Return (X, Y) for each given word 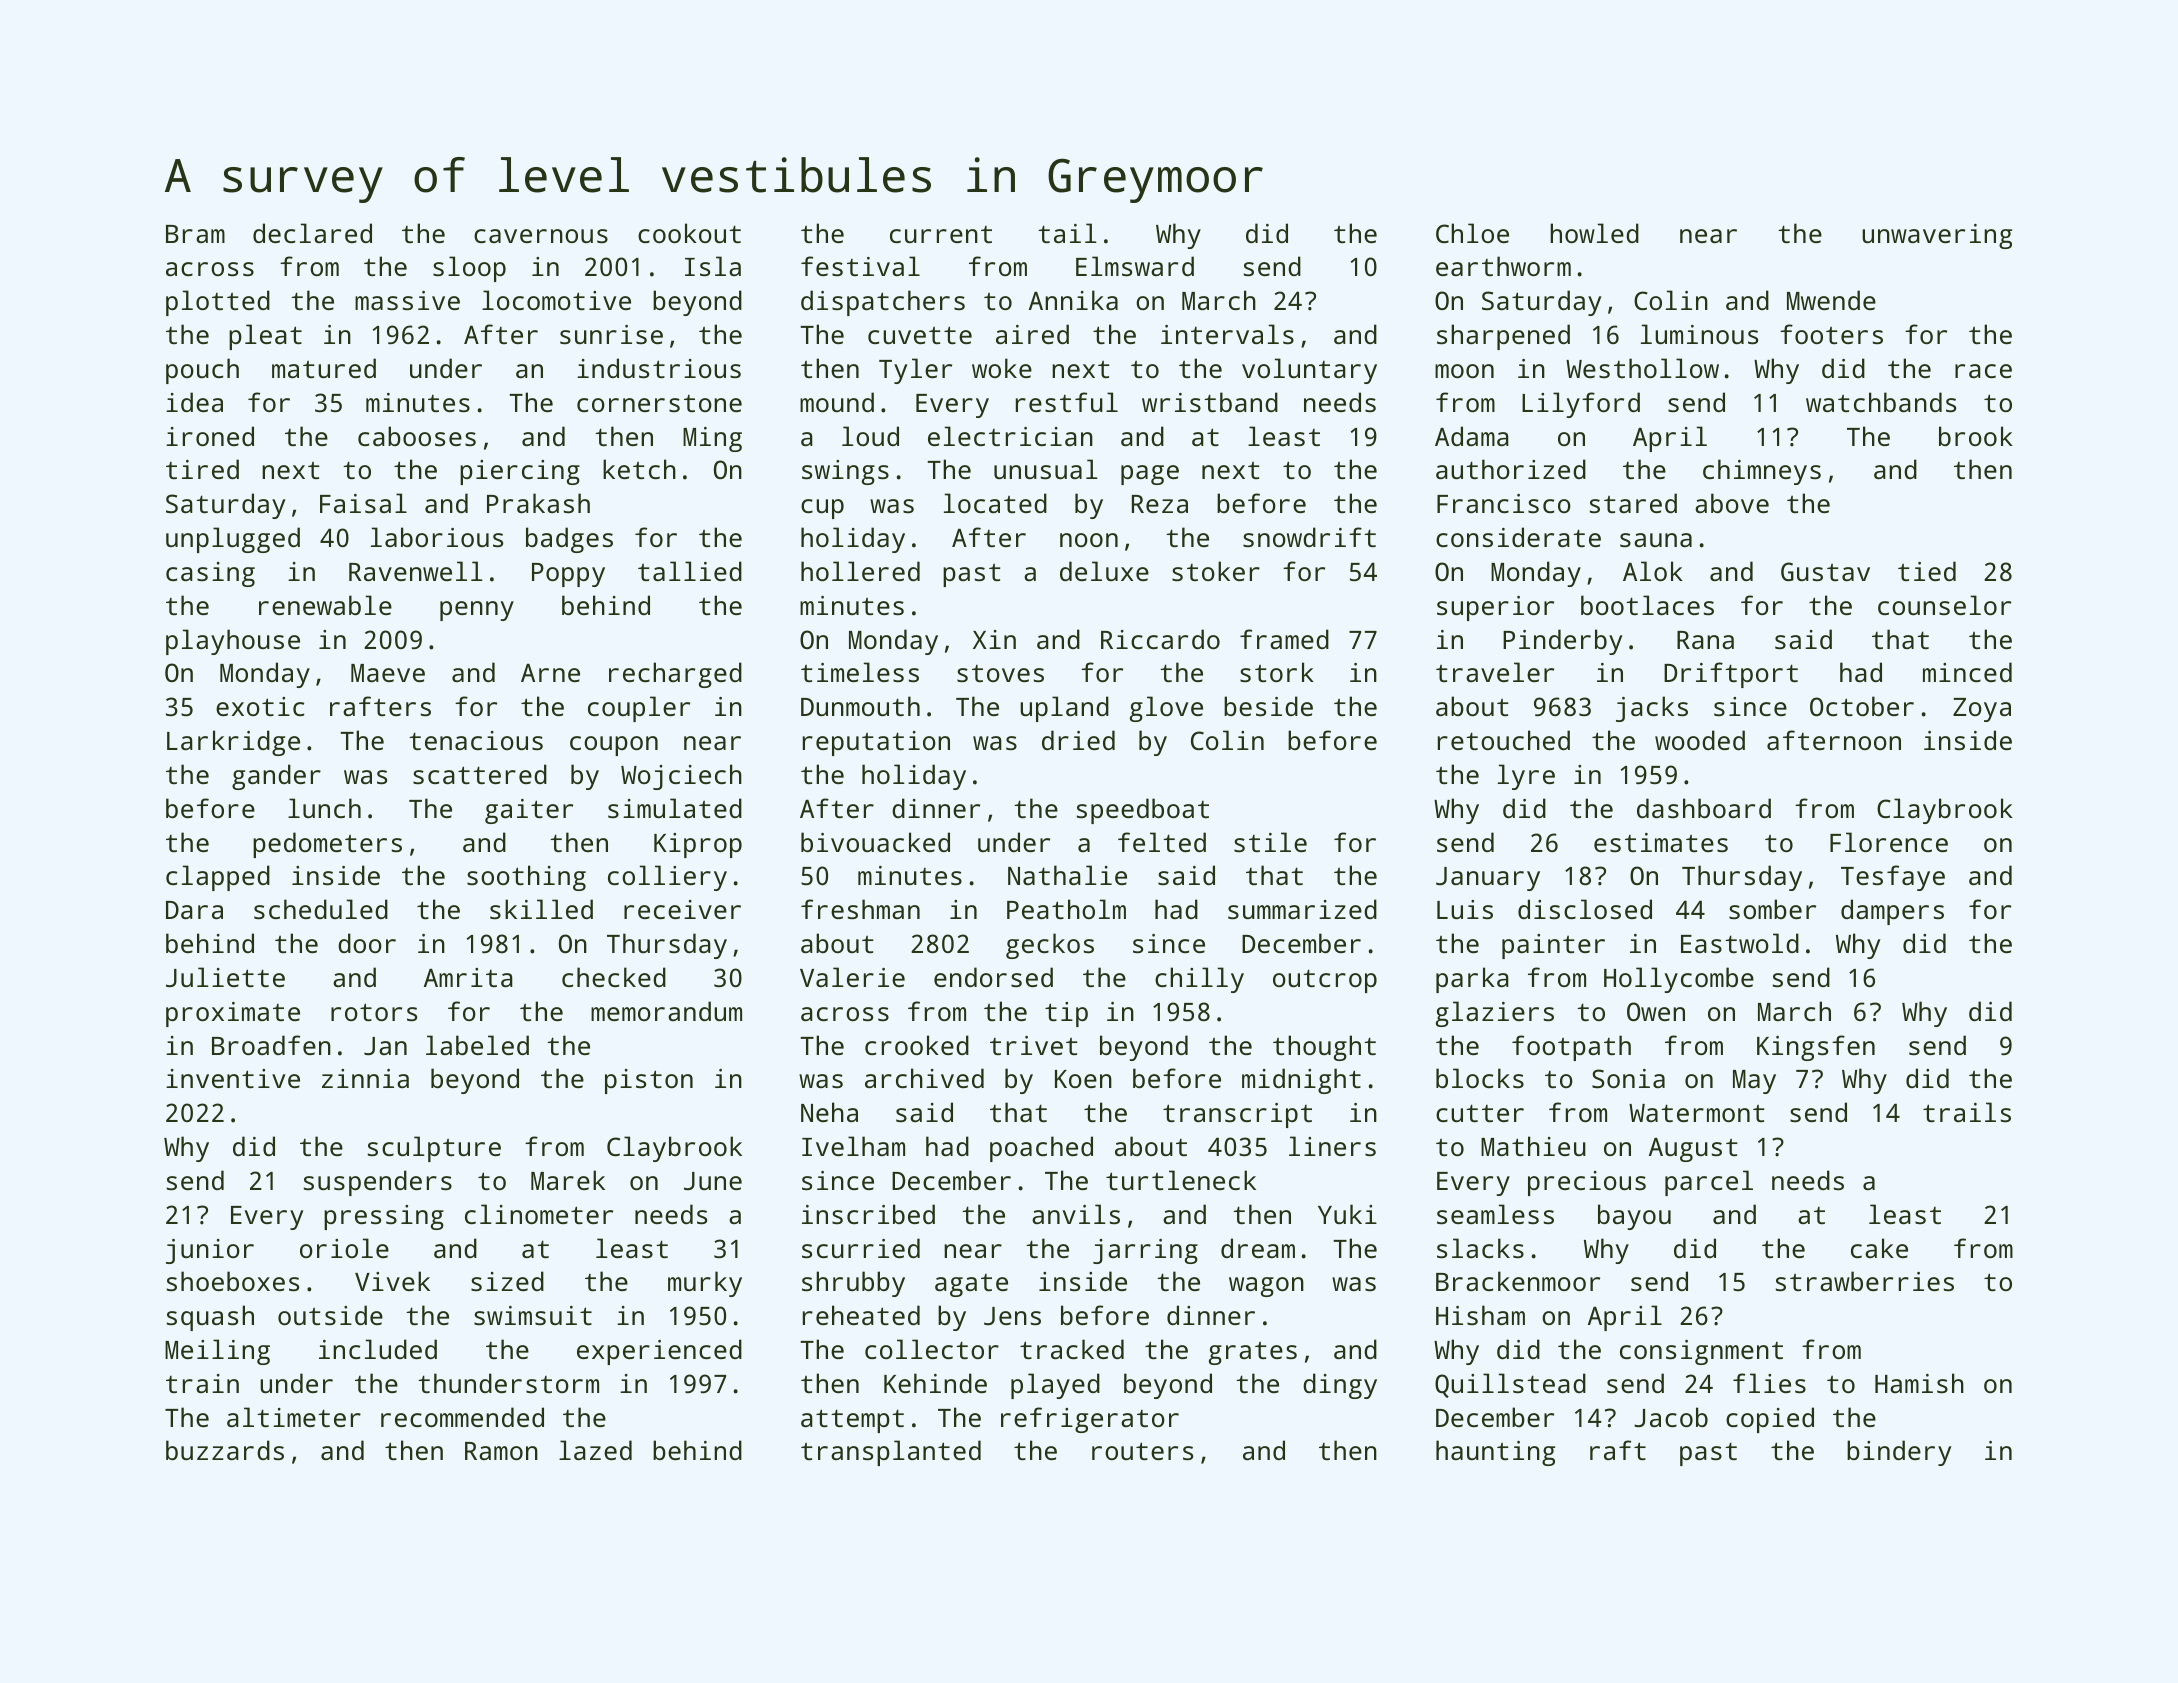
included (378, 1349)
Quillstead (1510, 1385)
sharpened (1503, 337)
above (1732, 503)
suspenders (378, 1183)
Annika (1073, 300)
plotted (218, 303)
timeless (860, 672)
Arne (550, 673)
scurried (861, 1248)
